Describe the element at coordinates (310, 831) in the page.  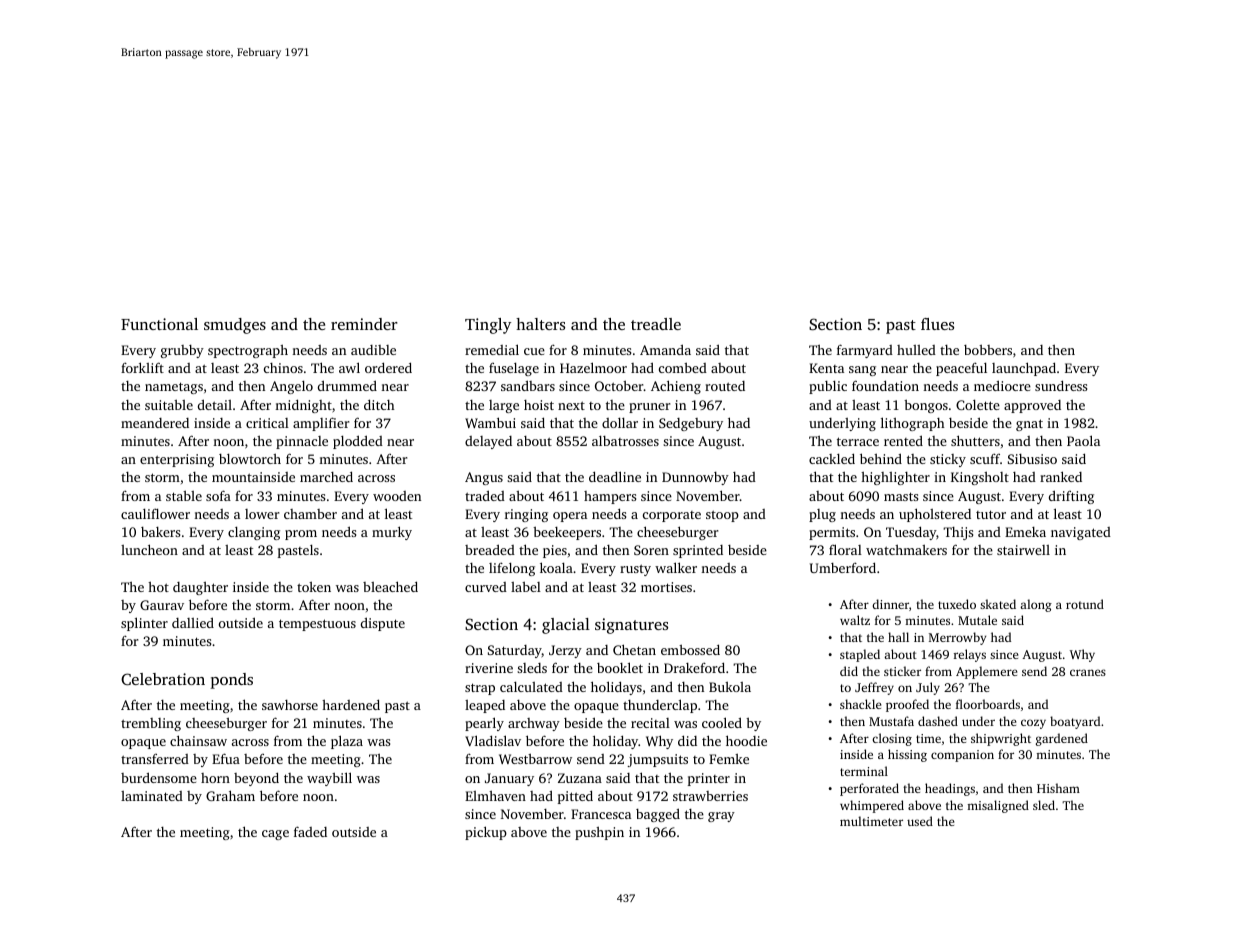
I see `faded` at that location.
